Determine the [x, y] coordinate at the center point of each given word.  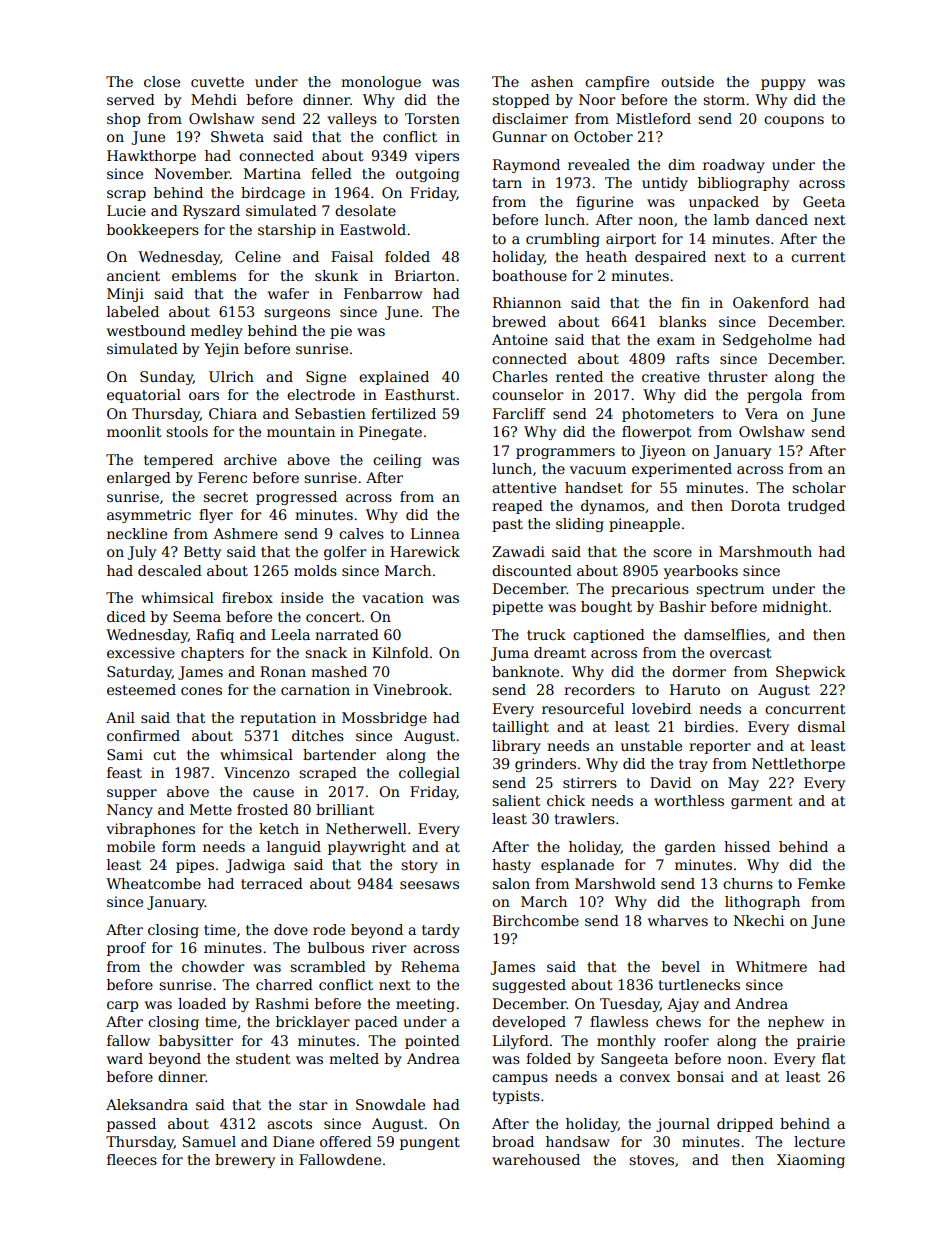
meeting [425, 1005]
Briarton [425, 275]
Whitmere [771, 966]
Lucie [126, 210]
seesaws [429, 885]
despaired [670, 258]
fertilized [403, 413]
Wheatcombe [153, 883]
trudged [816, 507]
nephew [796, 1023]
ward [125, 1058]
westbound [146, 330]
